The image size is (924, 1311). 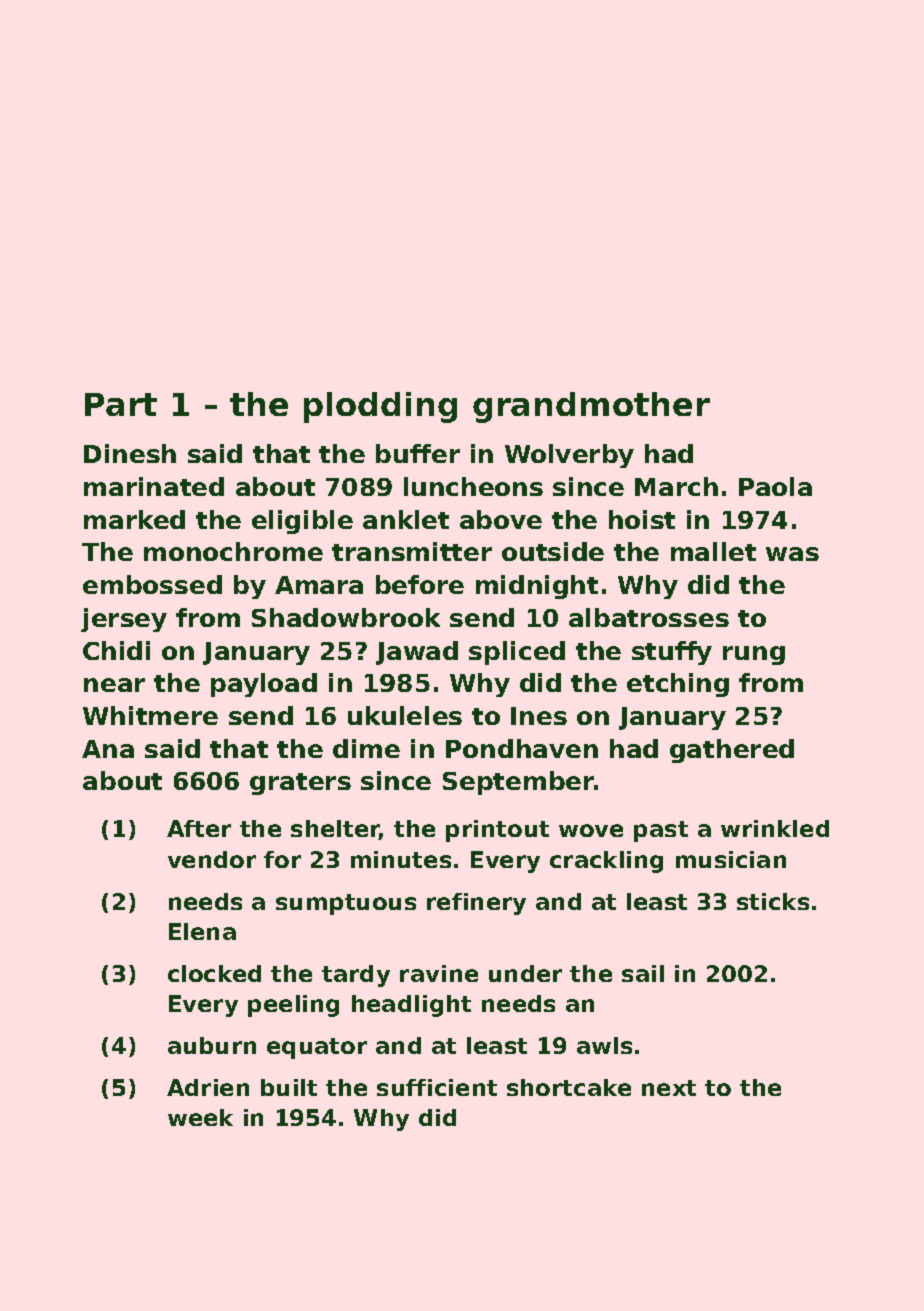 I want to click on Shadowbrook, so click(x=346, y=617).
